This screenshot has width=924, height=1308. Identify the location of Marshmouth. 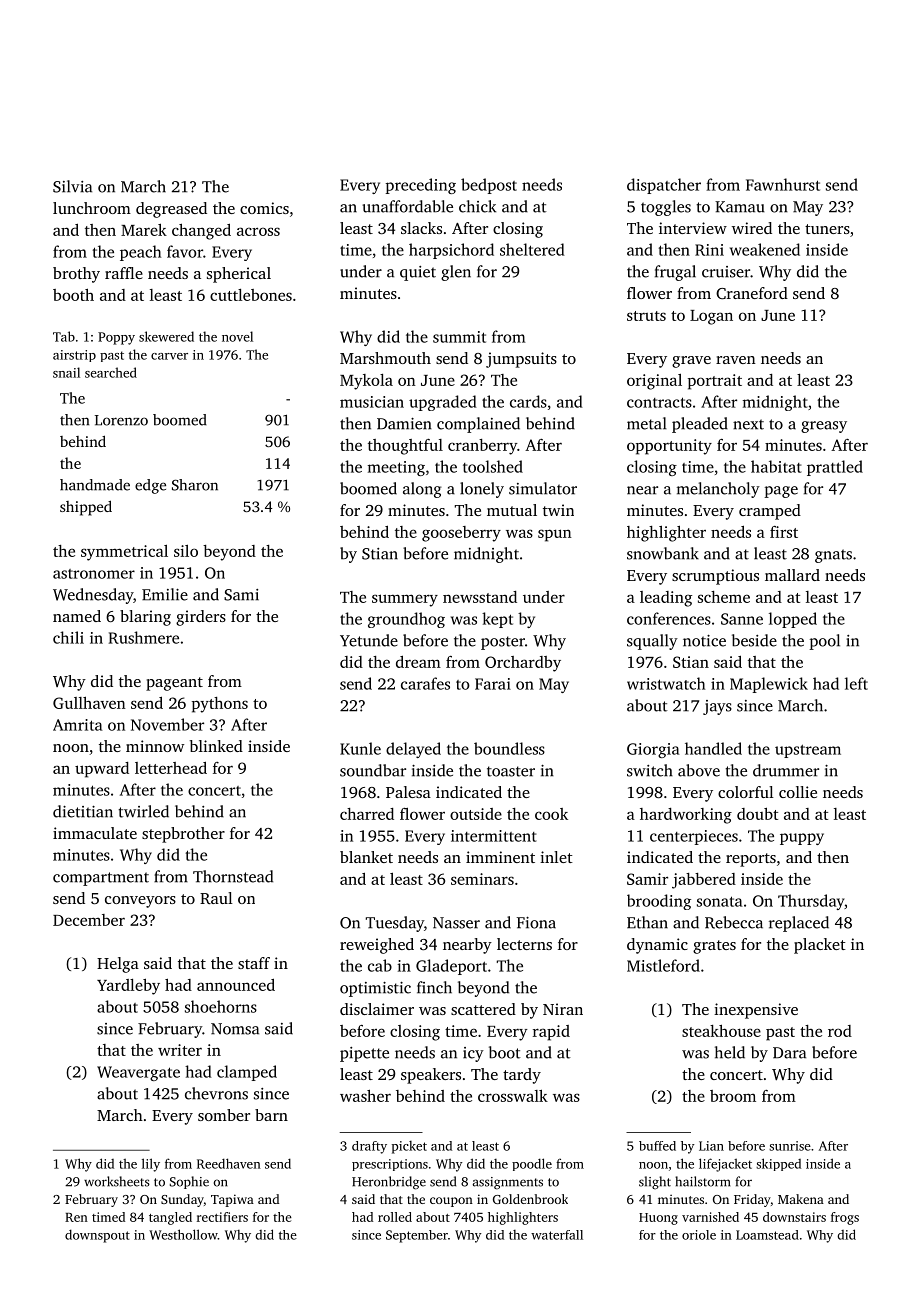
(385, 358).
